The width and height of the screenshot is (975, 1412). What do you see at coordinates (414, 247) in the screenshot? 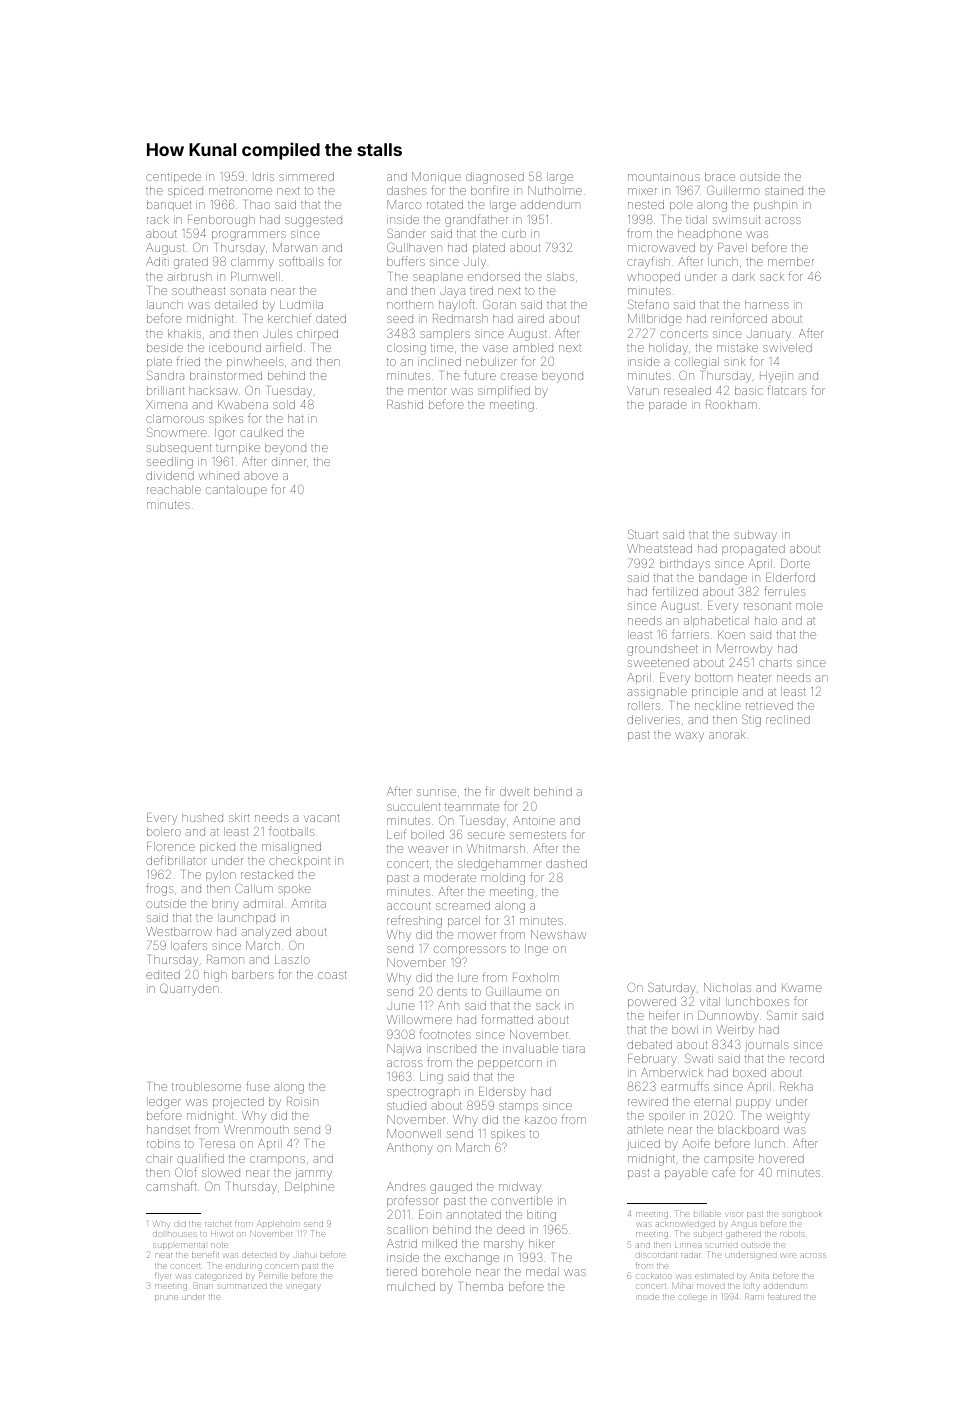
I see `Gullhaven` at bounding box center [414, 247].
